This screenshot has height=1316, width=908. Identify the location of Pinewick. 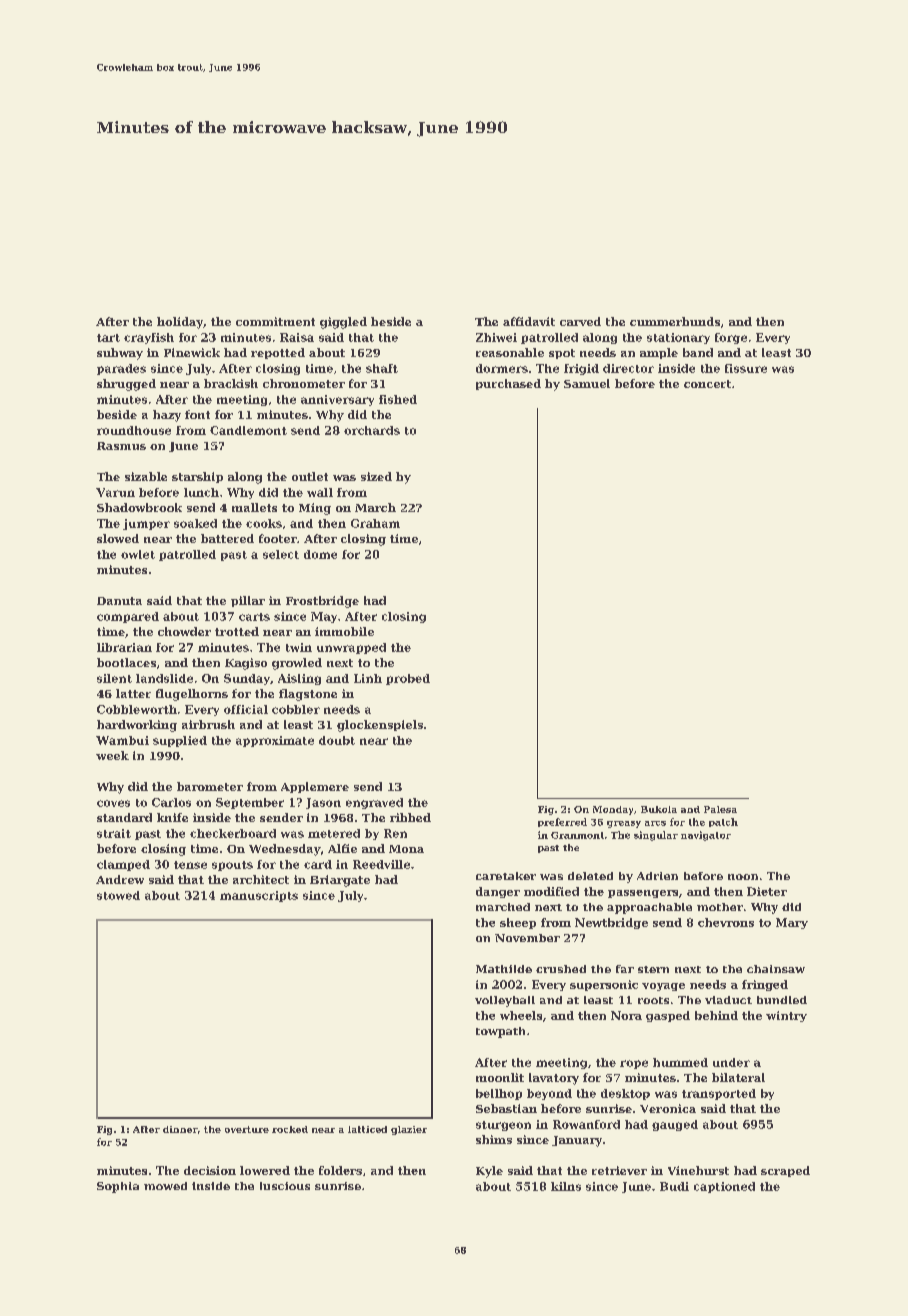
(192, 352).
